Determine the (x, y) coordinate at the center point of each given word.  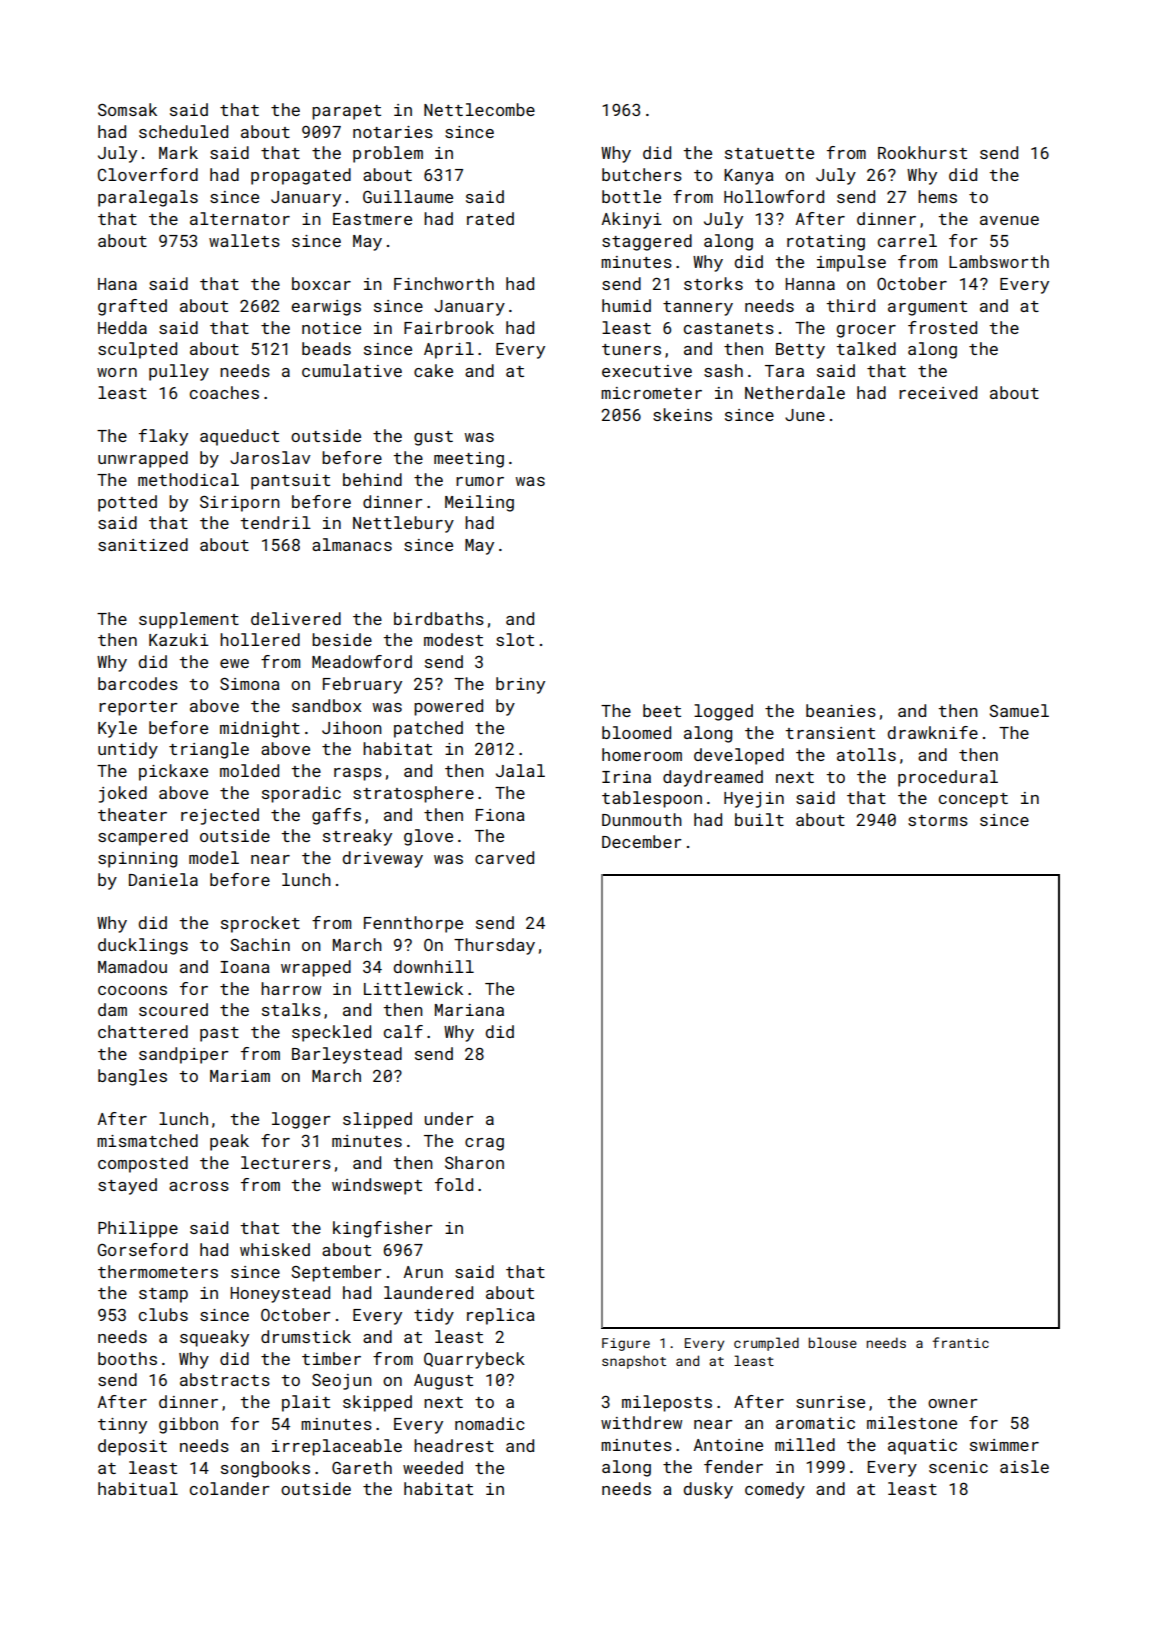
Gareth (362, 1467)
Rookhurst (922, 152)
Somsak (127, 109)
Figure (626, 1344)
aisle (1024, 1466)
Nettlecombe (479, 109)
